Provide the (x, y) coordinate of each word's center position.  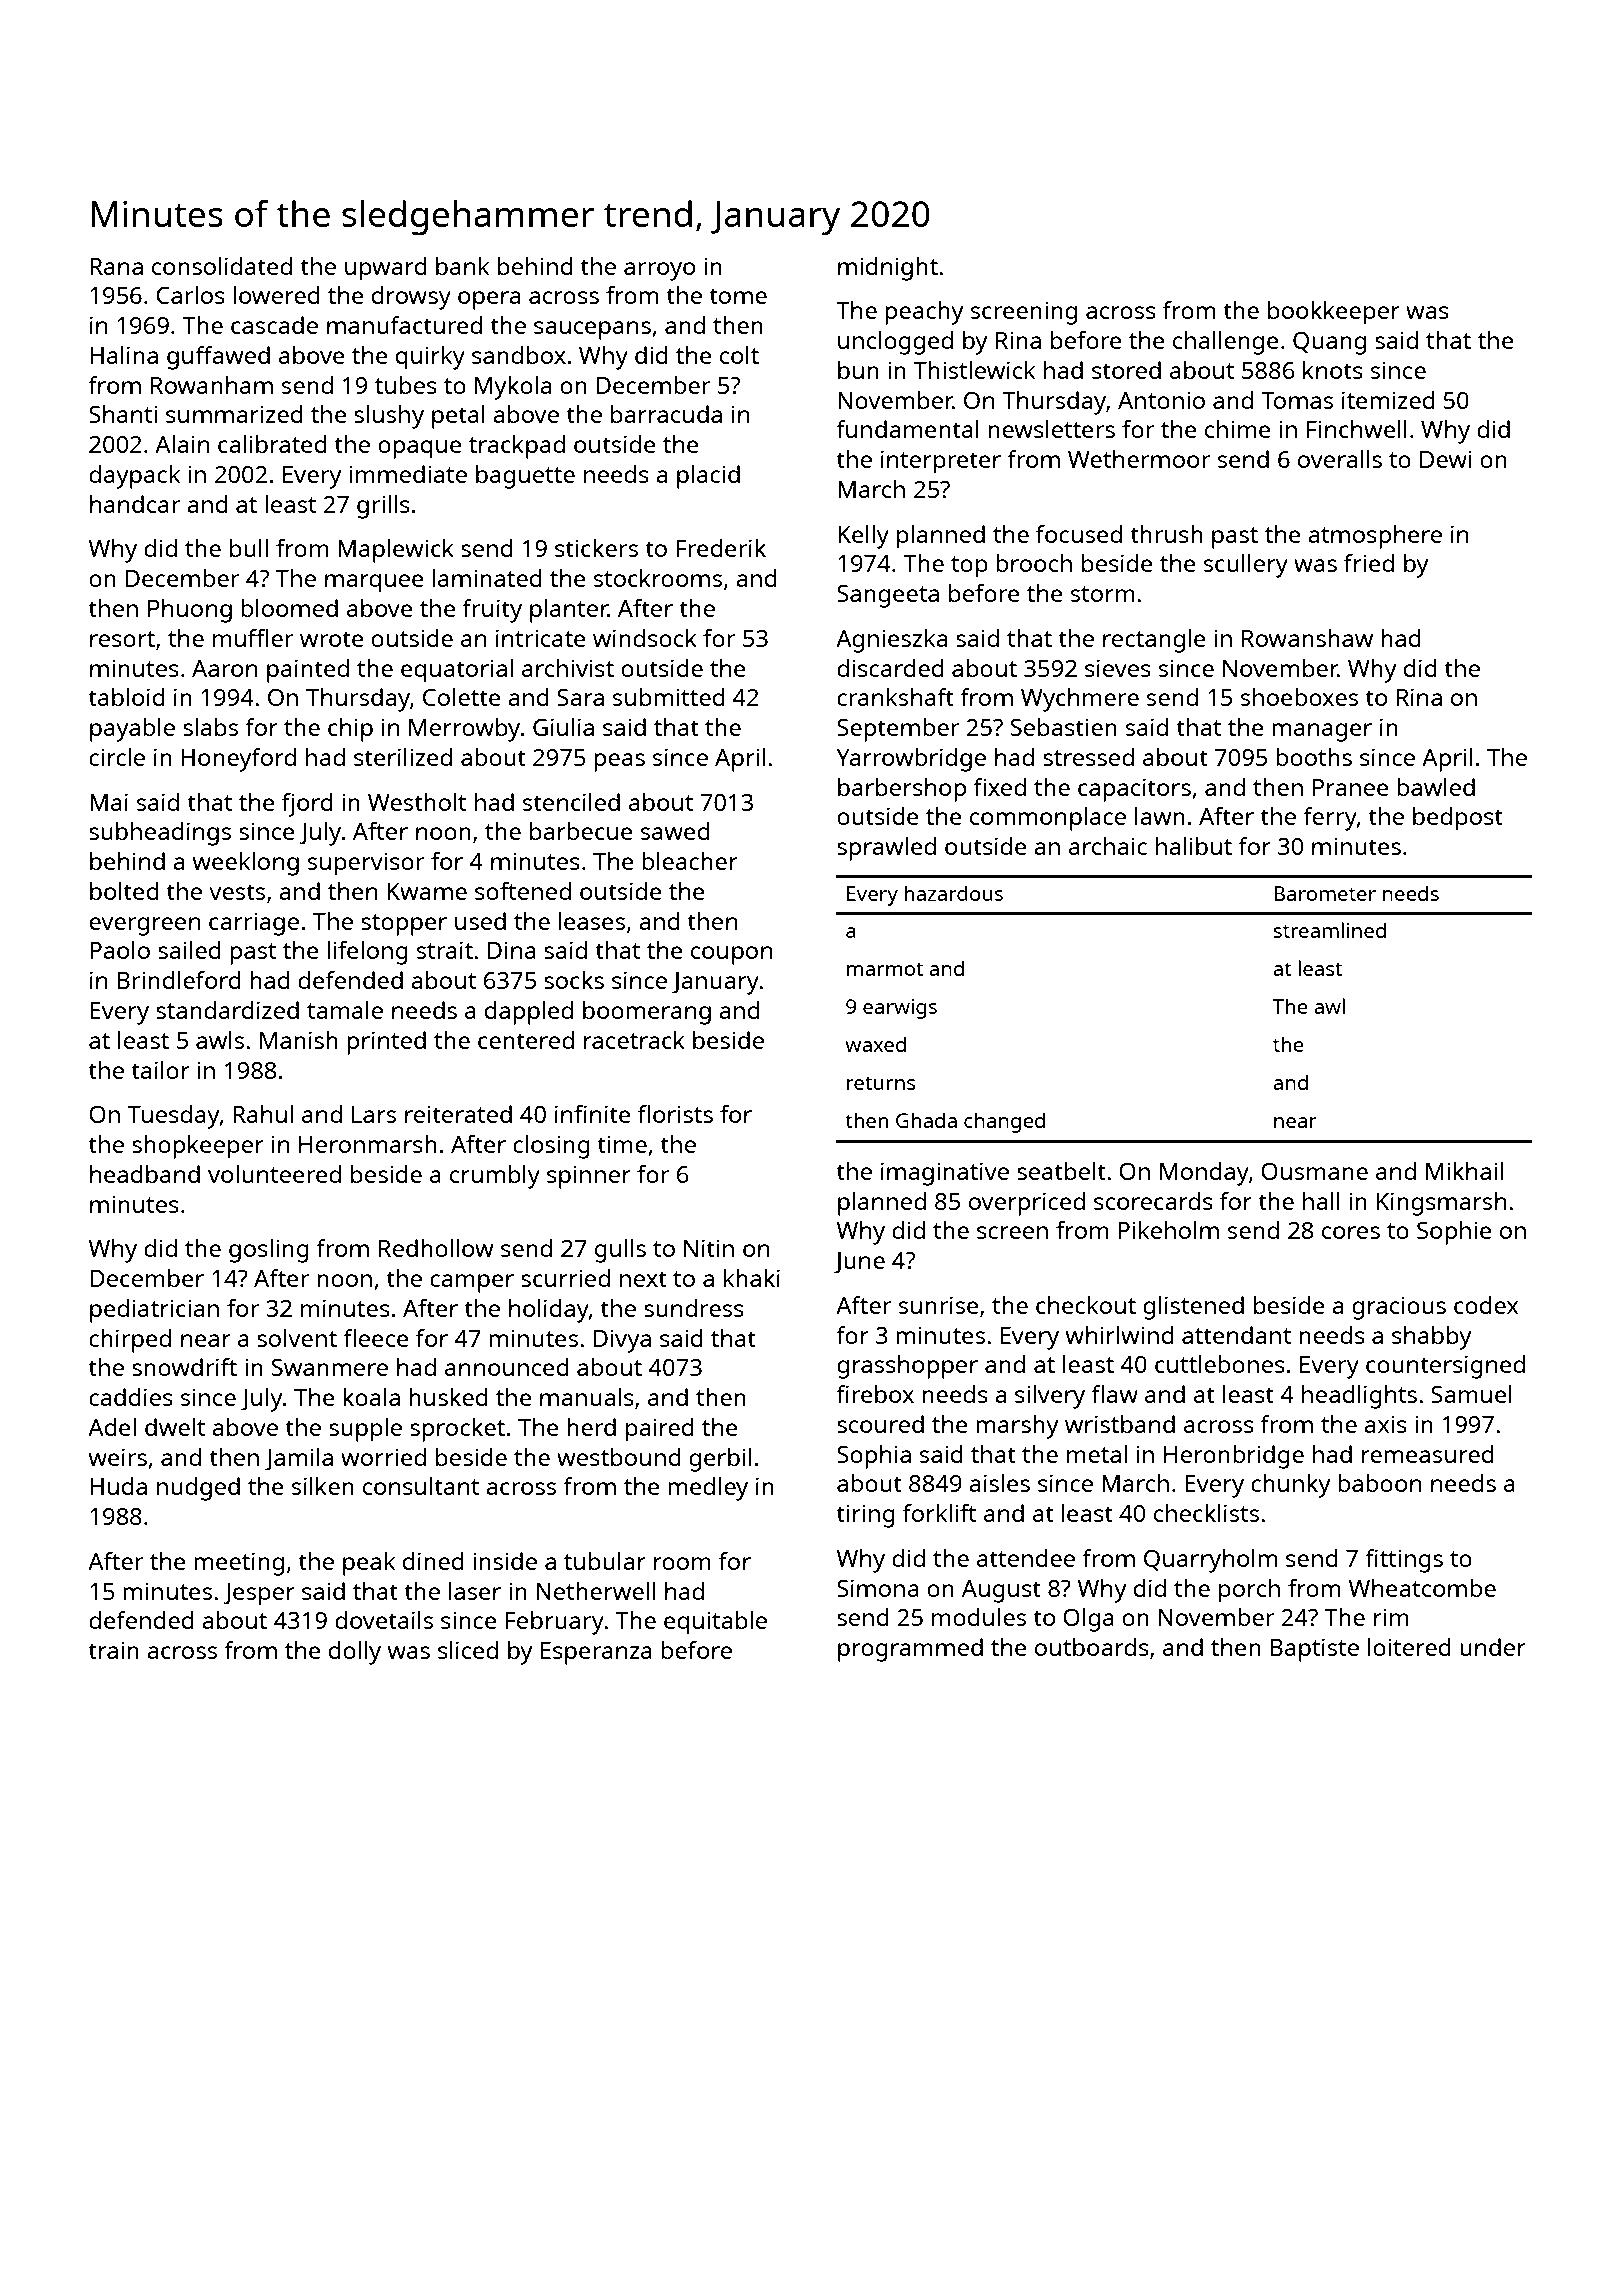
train (113, 1650)
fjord (307, 805)
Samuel (1471, 1394)
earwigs (900, 1009)
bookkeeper (1334, 313)
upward (386, 269)
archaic (1108, 846)
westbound (619, 1457)
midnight (888, 269)
